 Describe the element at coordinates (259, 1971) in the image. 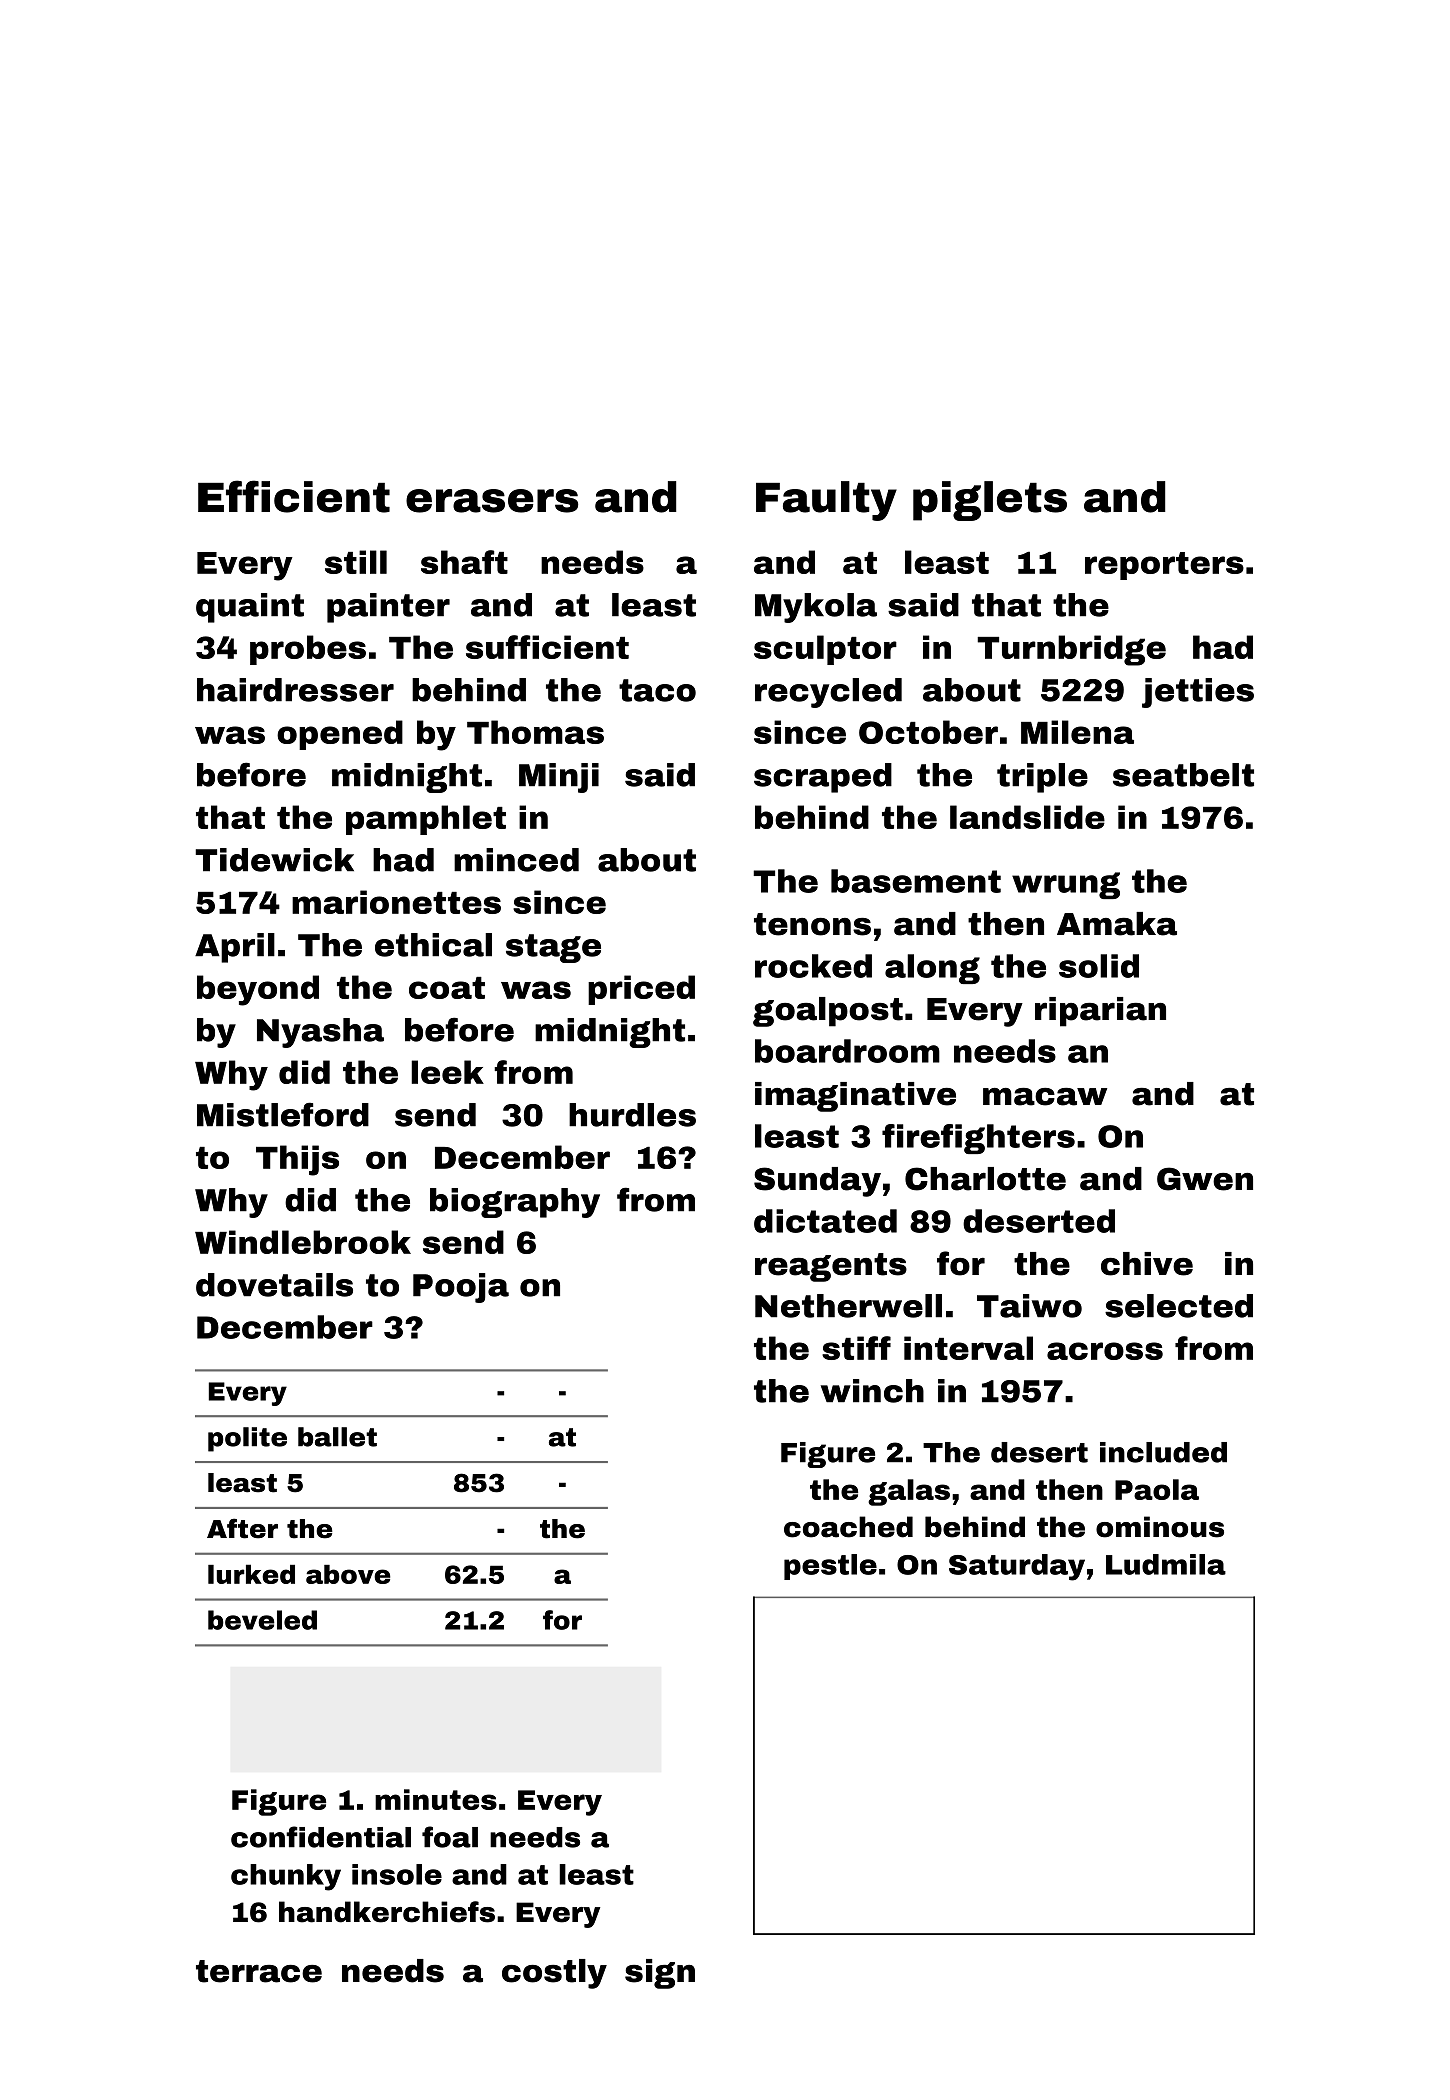

I see `terrace` at that location.
